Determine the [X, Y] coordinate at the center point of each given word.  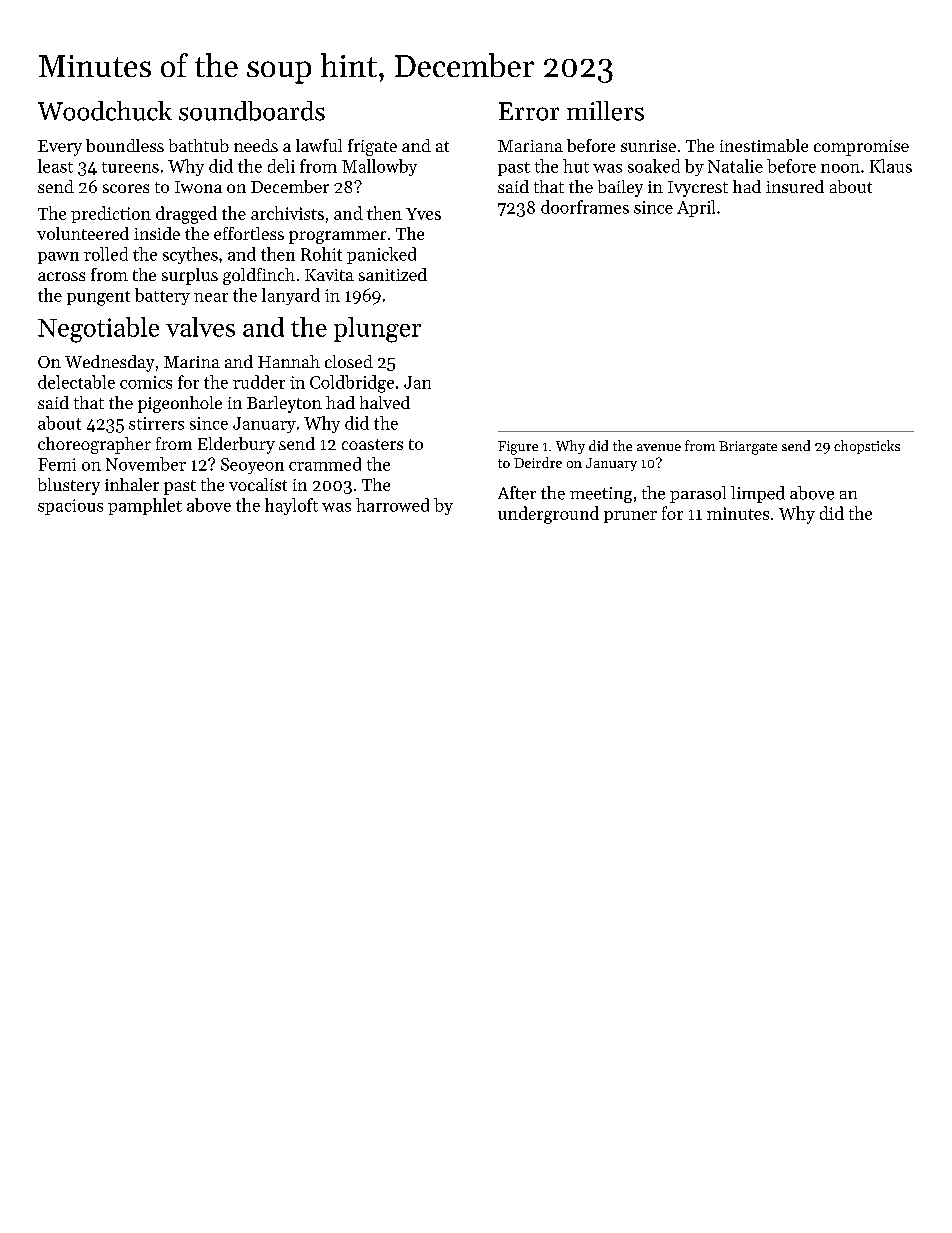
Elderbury [236, 445]
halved [385, 402]
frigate [372, 147]
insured [795, 186]
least [55, 166]
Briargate [748, 448]
